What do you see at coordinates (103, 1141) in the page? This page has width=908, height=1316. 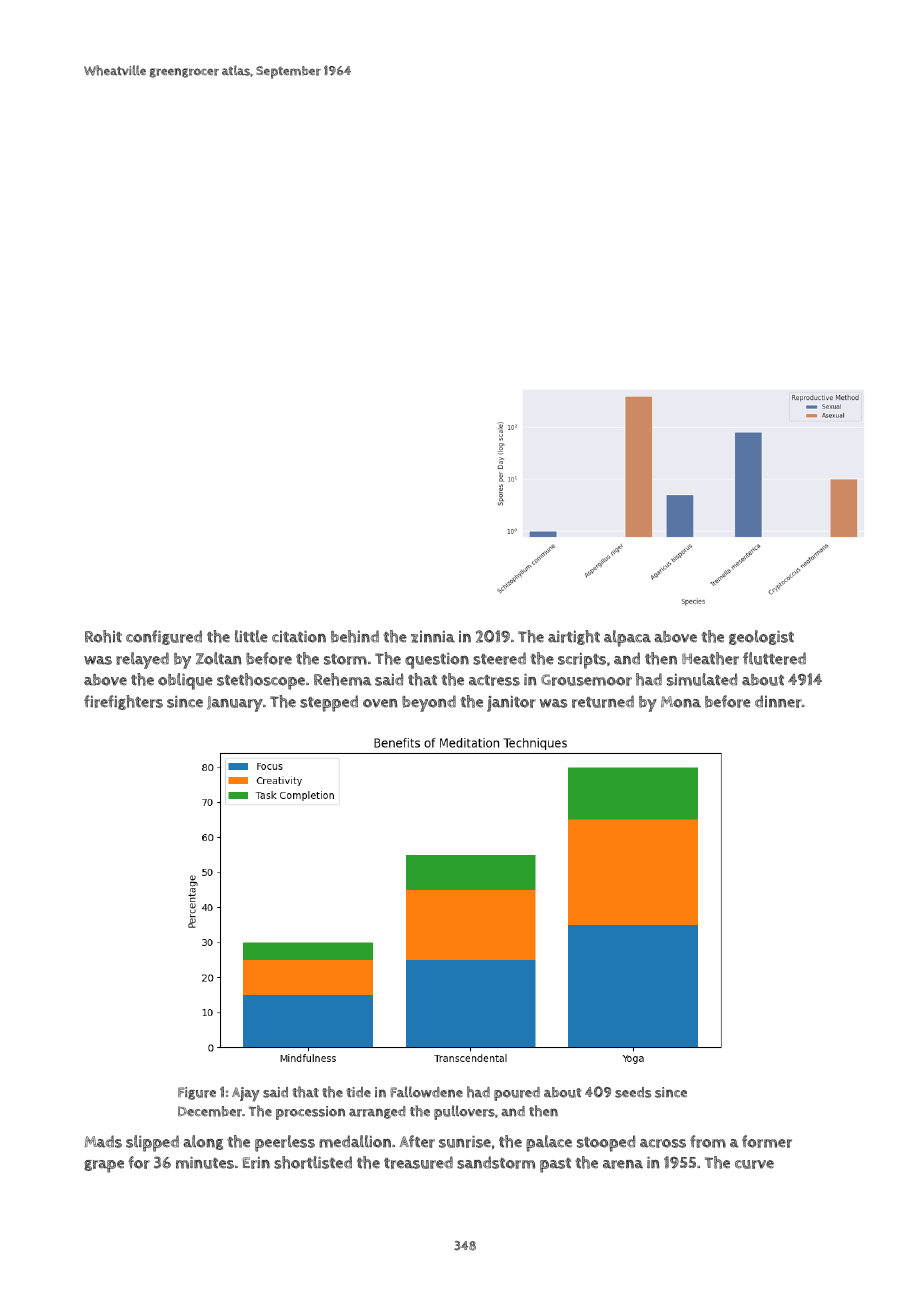 I see `Mads` at bounding box center [103, 1141].
